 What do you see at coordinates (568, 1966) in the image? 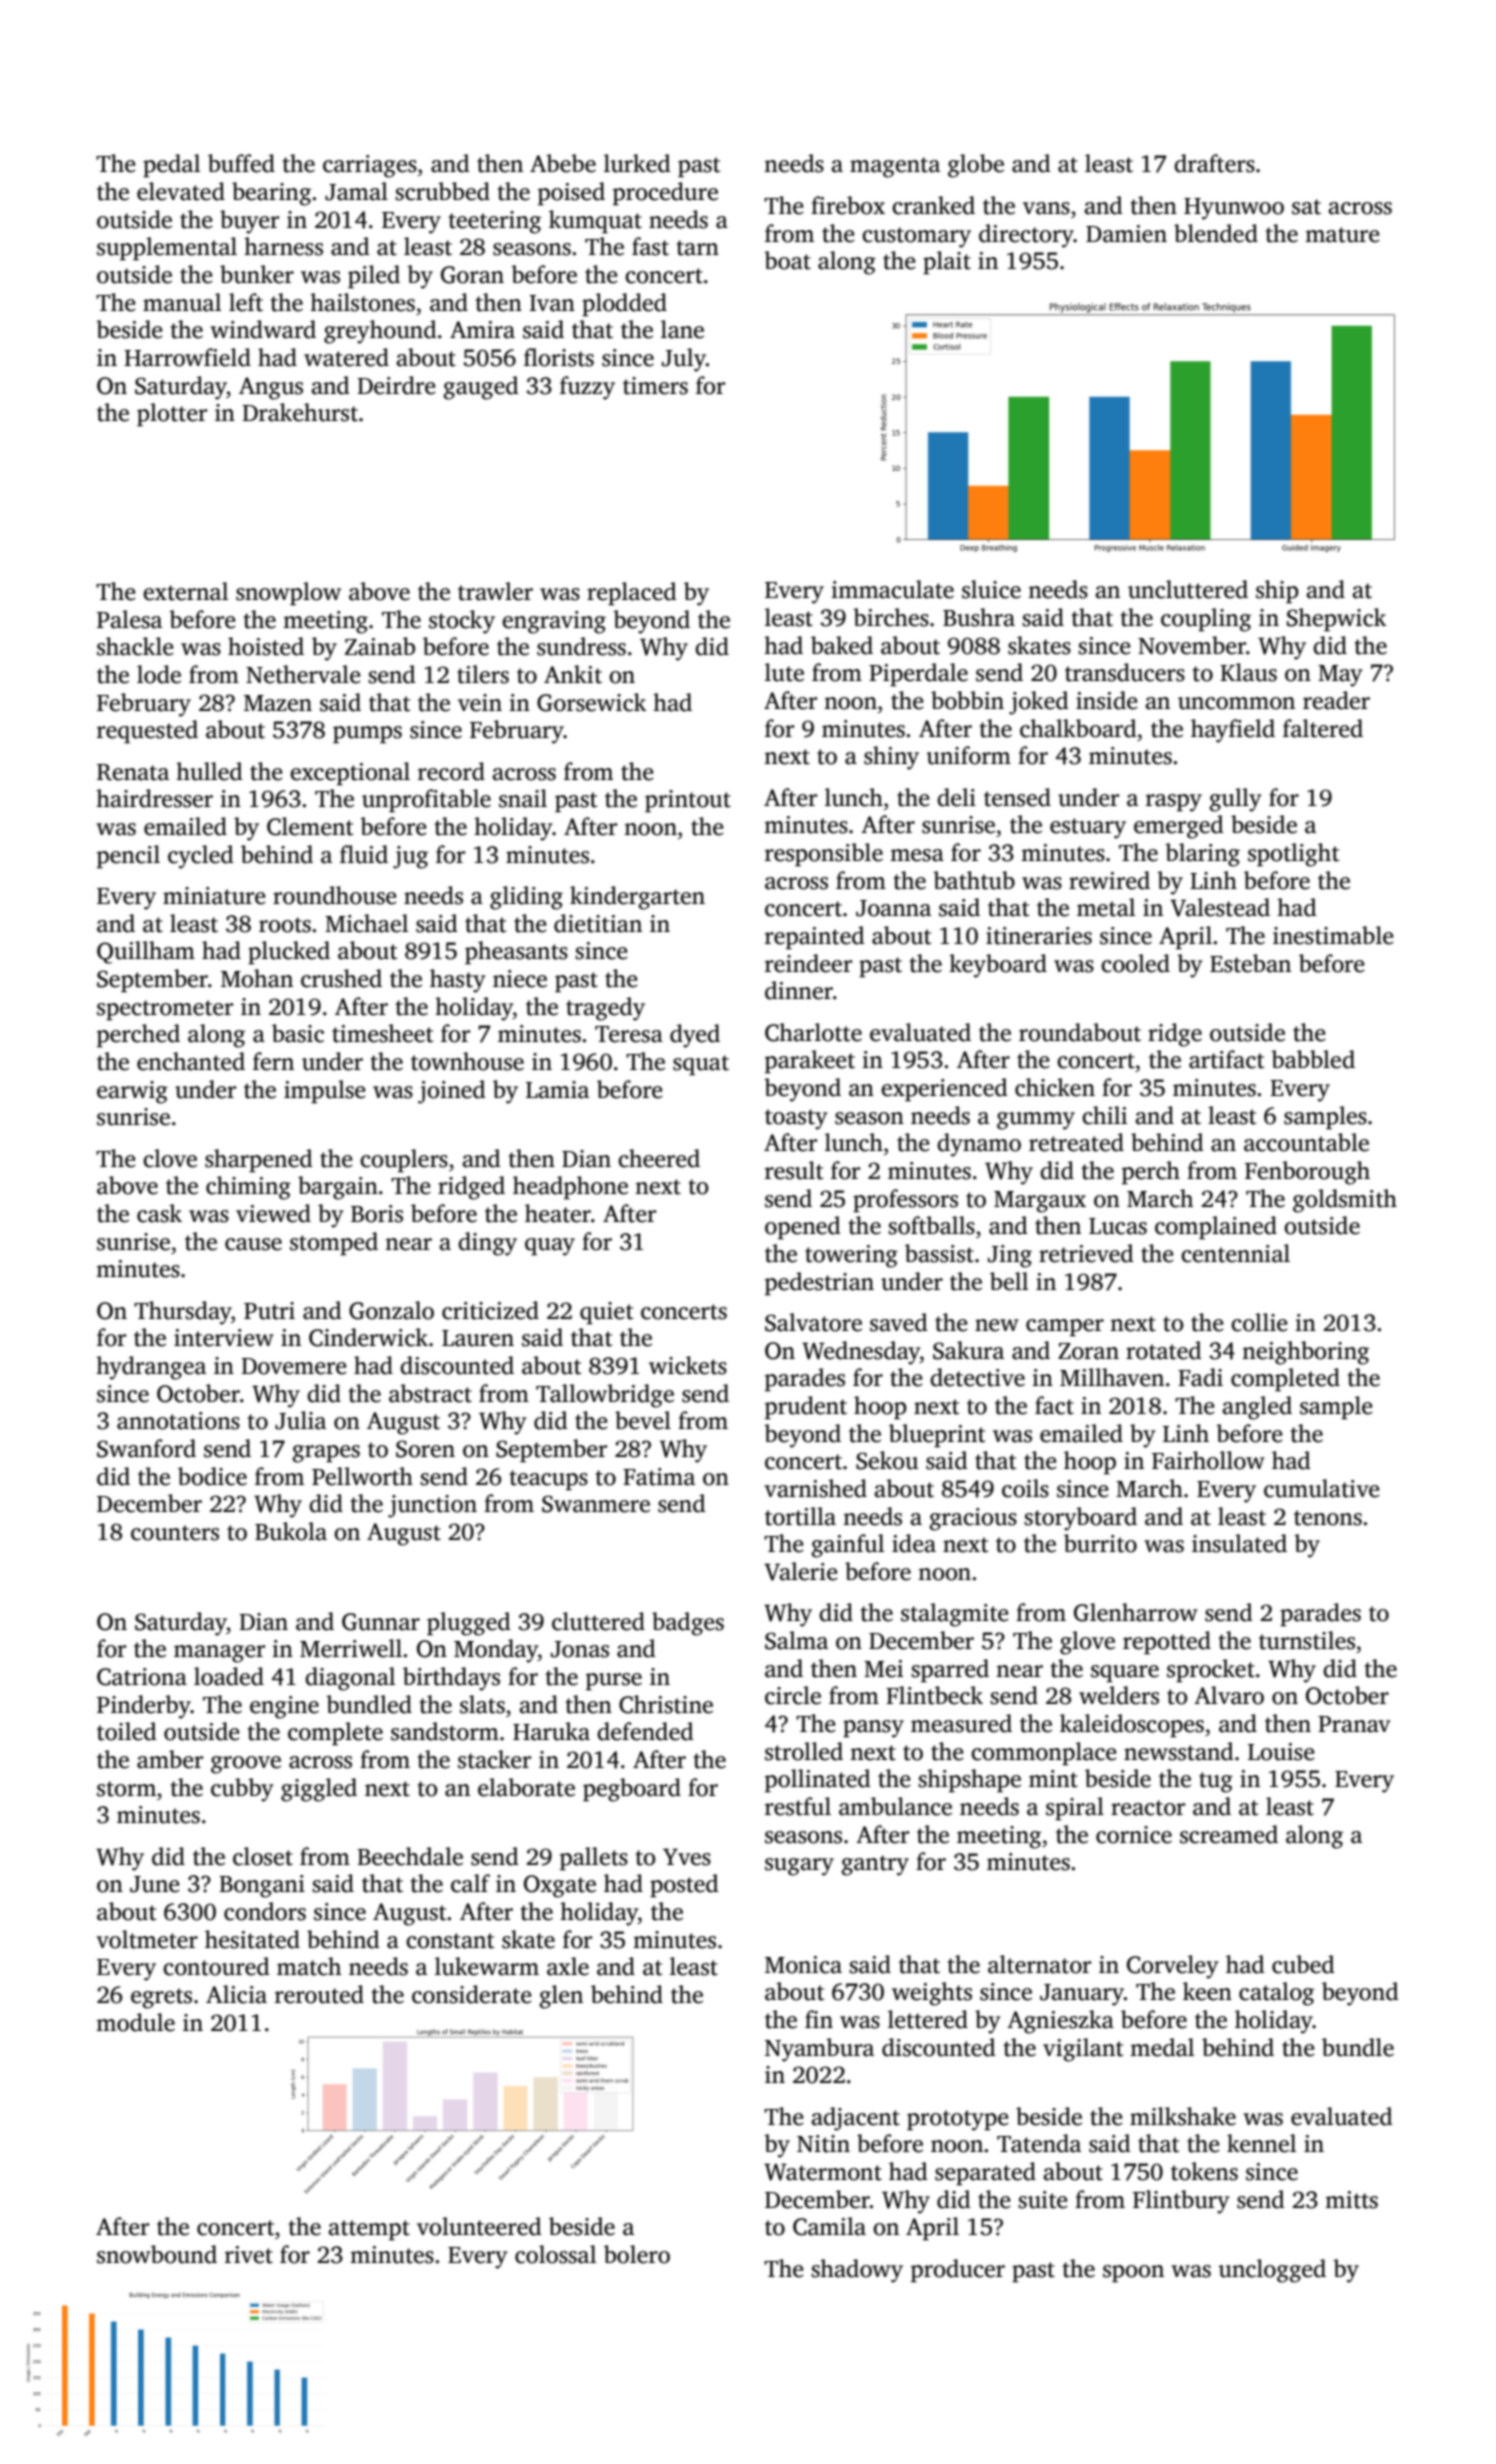
I see `axle` at bounding box center [568, 1966].
